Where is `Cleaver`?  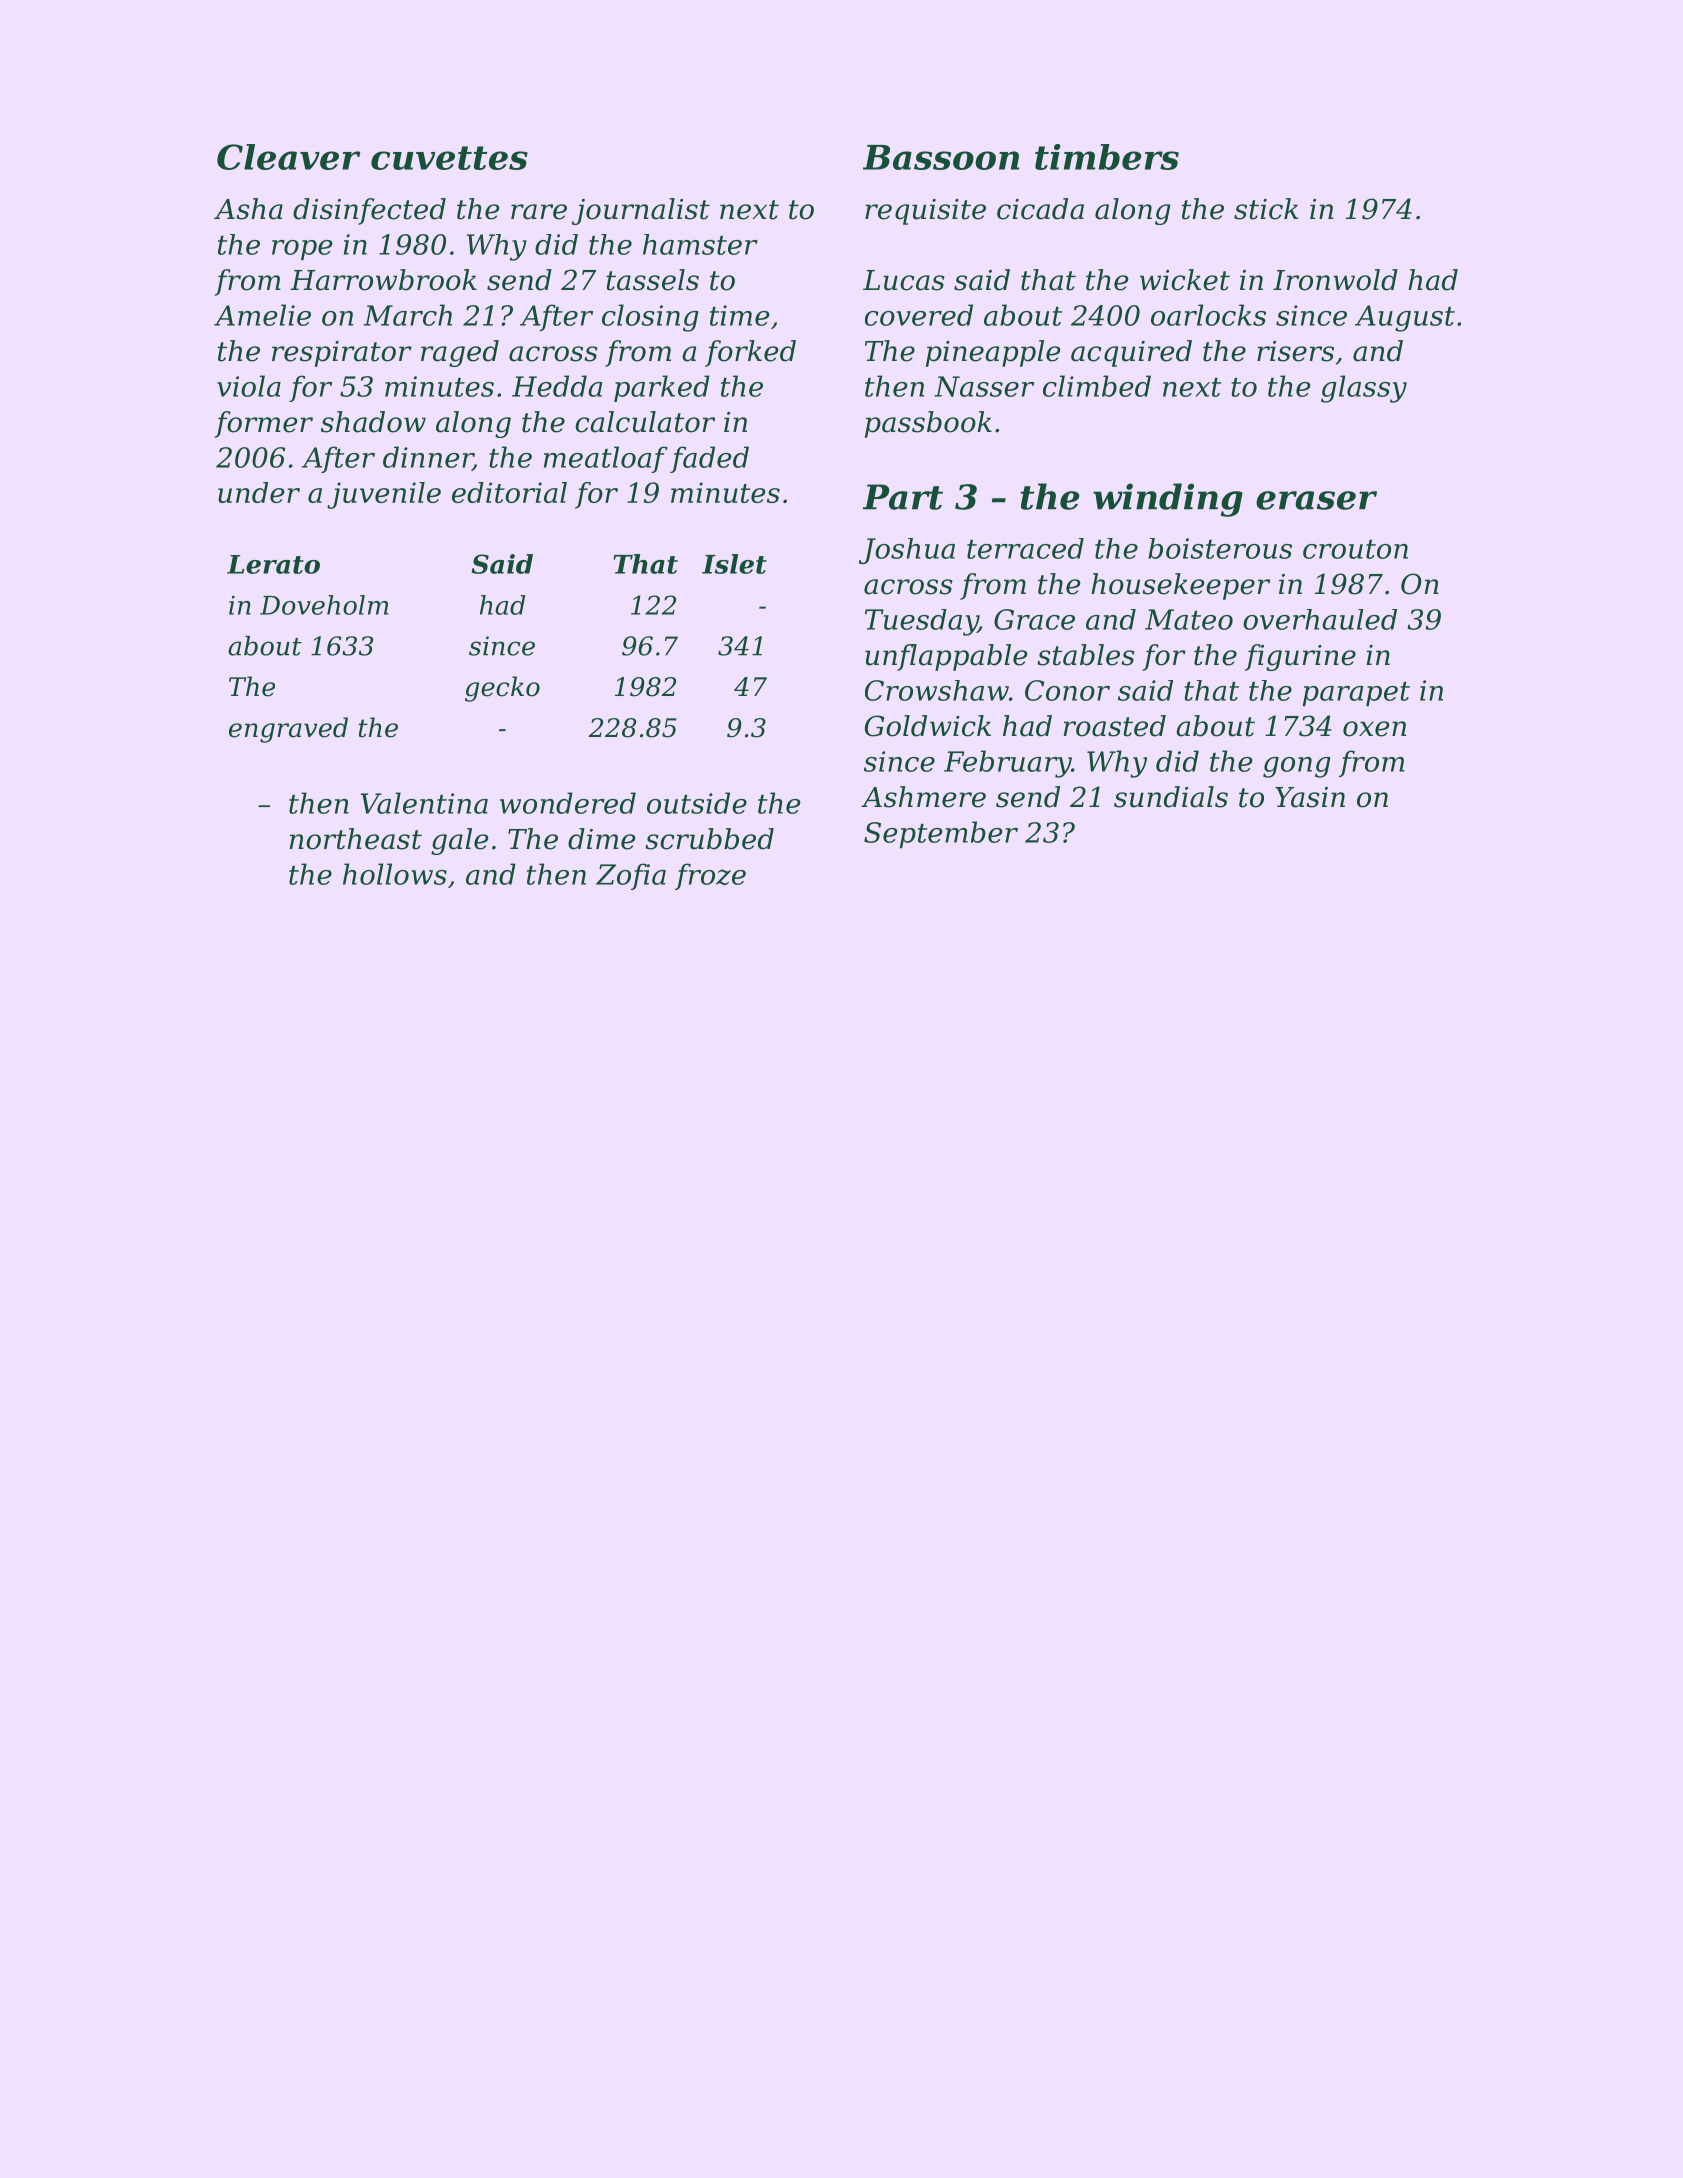 Cleaver is located at coordinates (288, 157).
